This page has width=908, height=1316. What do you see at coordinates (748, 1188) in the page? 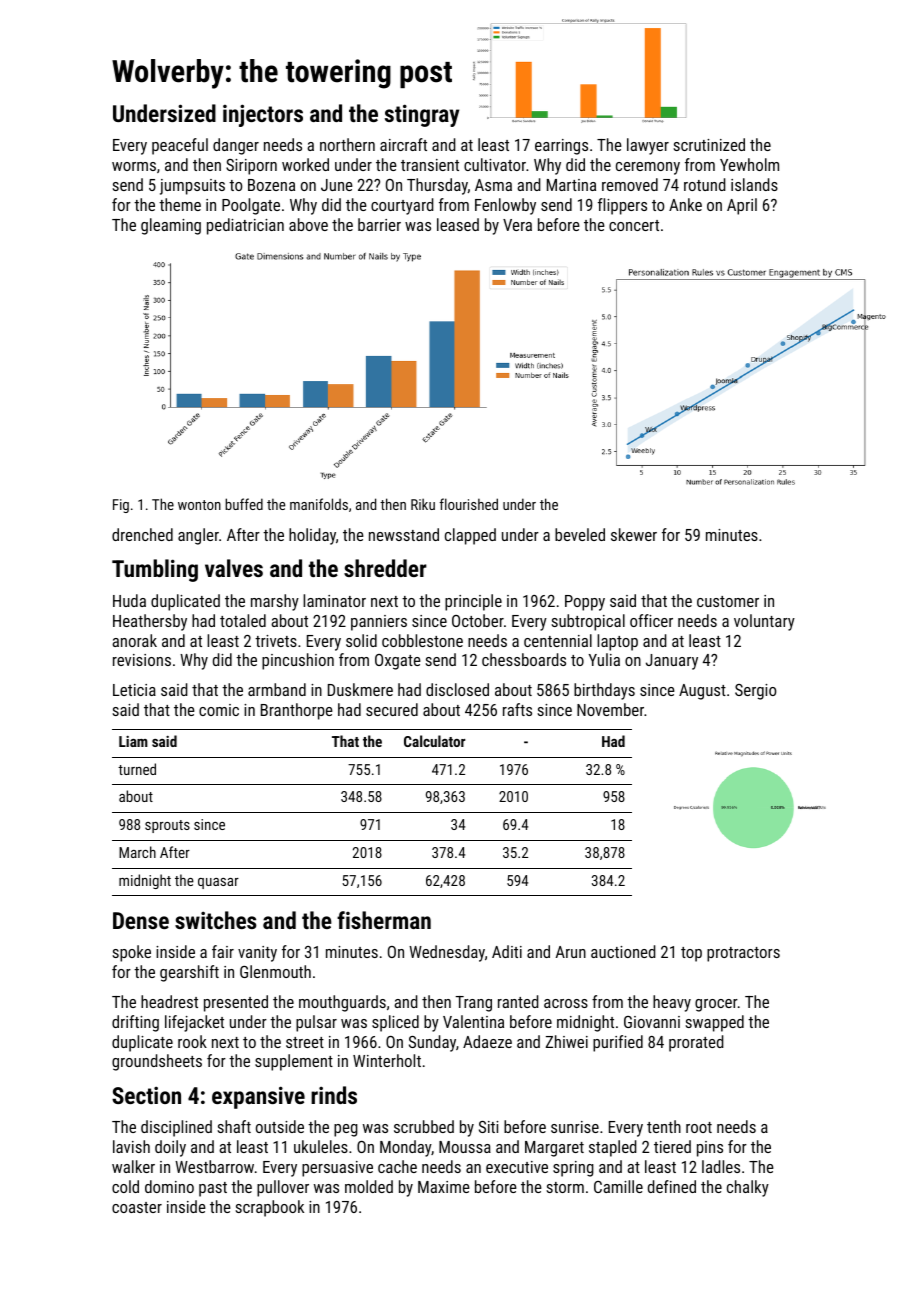
I see `chalky` at bounding box center [748, 1188].
